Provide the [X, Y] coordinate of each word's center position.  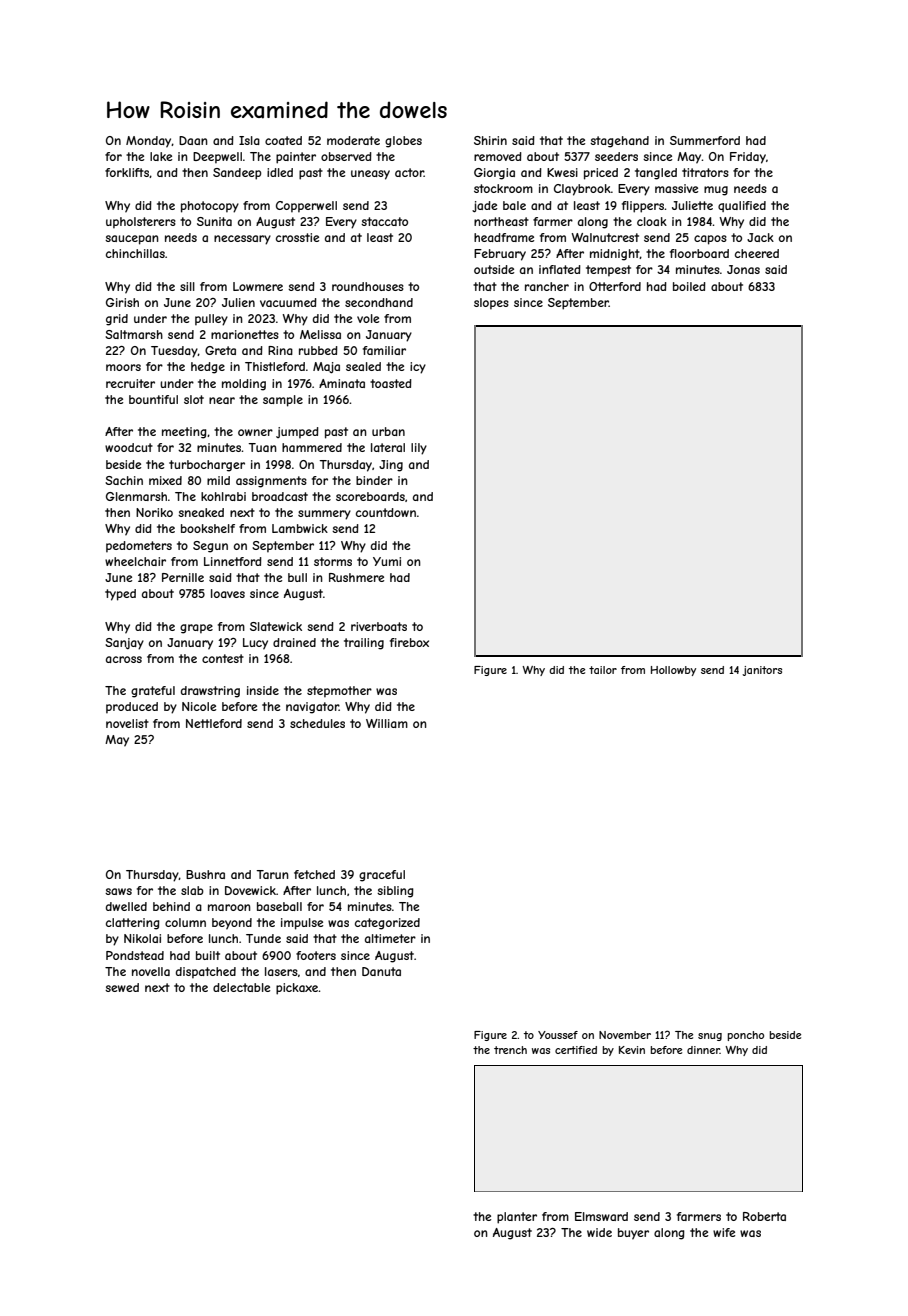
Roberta [764, 1216]
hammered [312, 447]
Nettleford [214, 723]
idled [280, 172]
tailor [603, 670]
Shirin [490, 140]
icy [418, 368]
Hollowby [673, 671]
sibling [395, 892]
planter [517, 1218]
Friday [748, 158]
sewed [122, 987]
